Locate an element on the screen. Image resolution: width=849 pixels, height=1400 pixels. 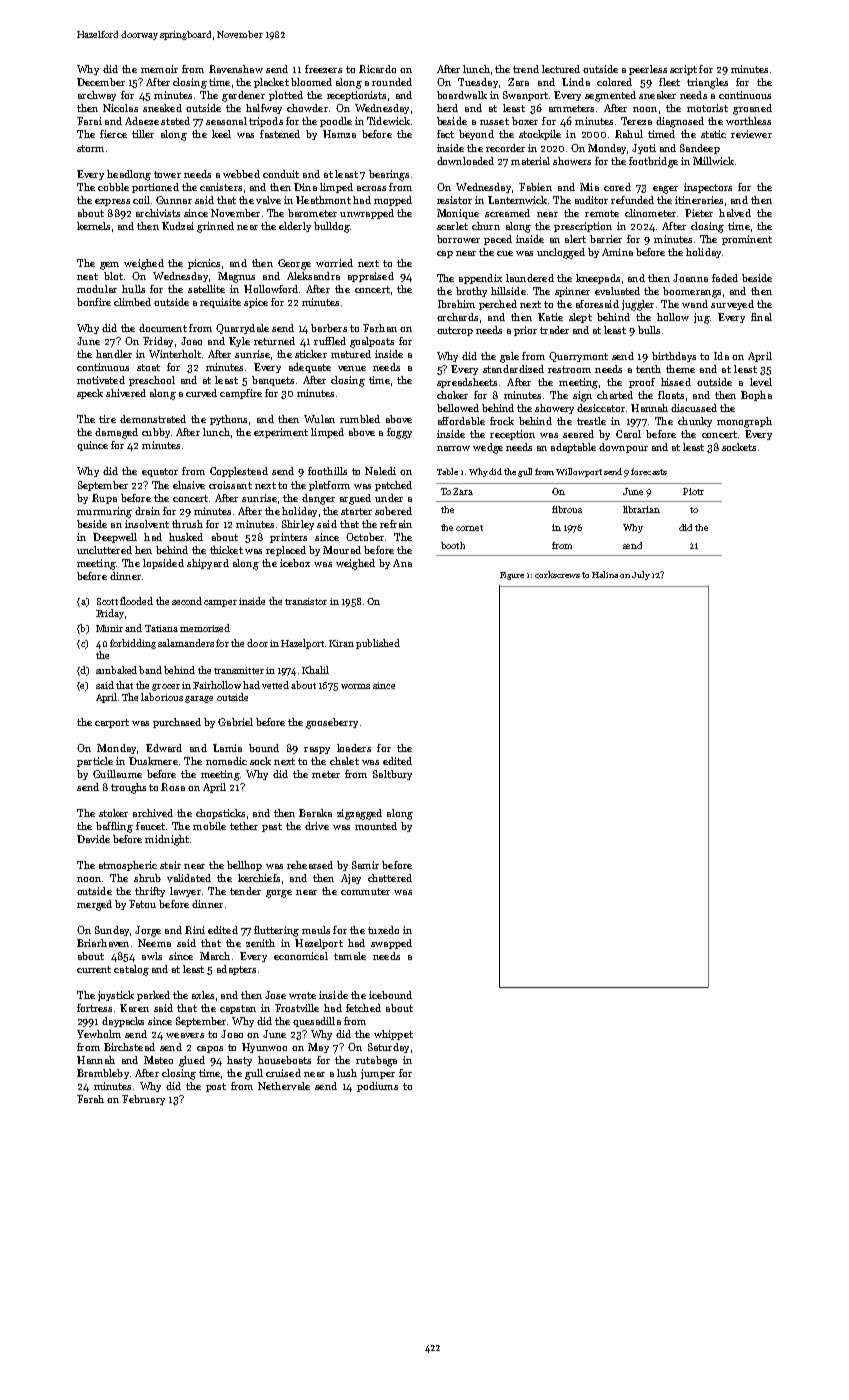
troughs is located at coordinates (128, 788).
